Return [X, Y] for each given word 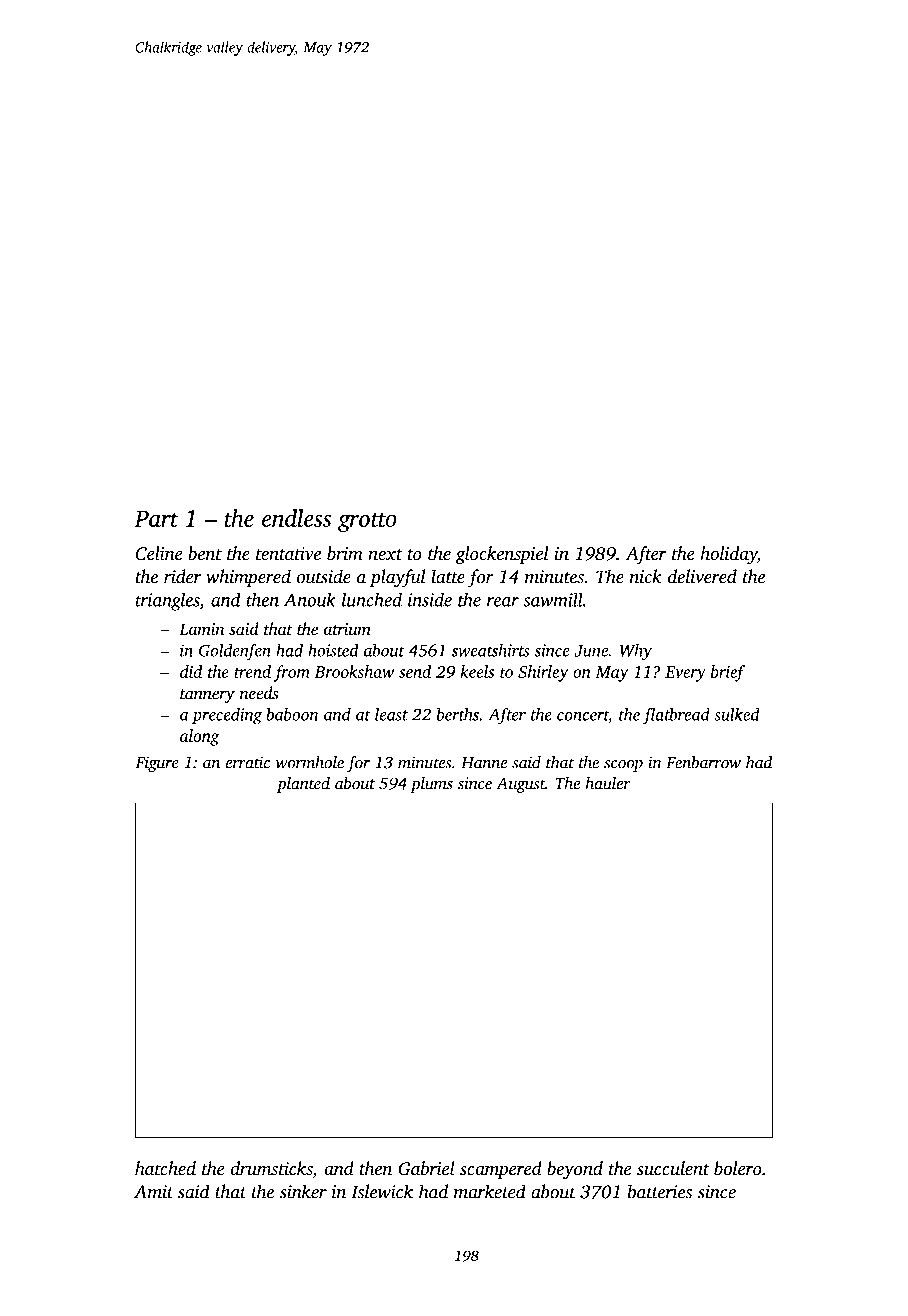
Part [156, 518]
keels [477, 671]
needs [259, 693]
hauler [608, 783]
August [520, 785]
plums [431, 785]
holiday [728, 555]
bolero [738, 1168]
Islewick [382, 1191]
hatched [165, 1168]
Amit [153, 1192]
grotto [367, 523]
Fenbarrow [703, 762]
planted [303, 785]
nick [646, 576]
